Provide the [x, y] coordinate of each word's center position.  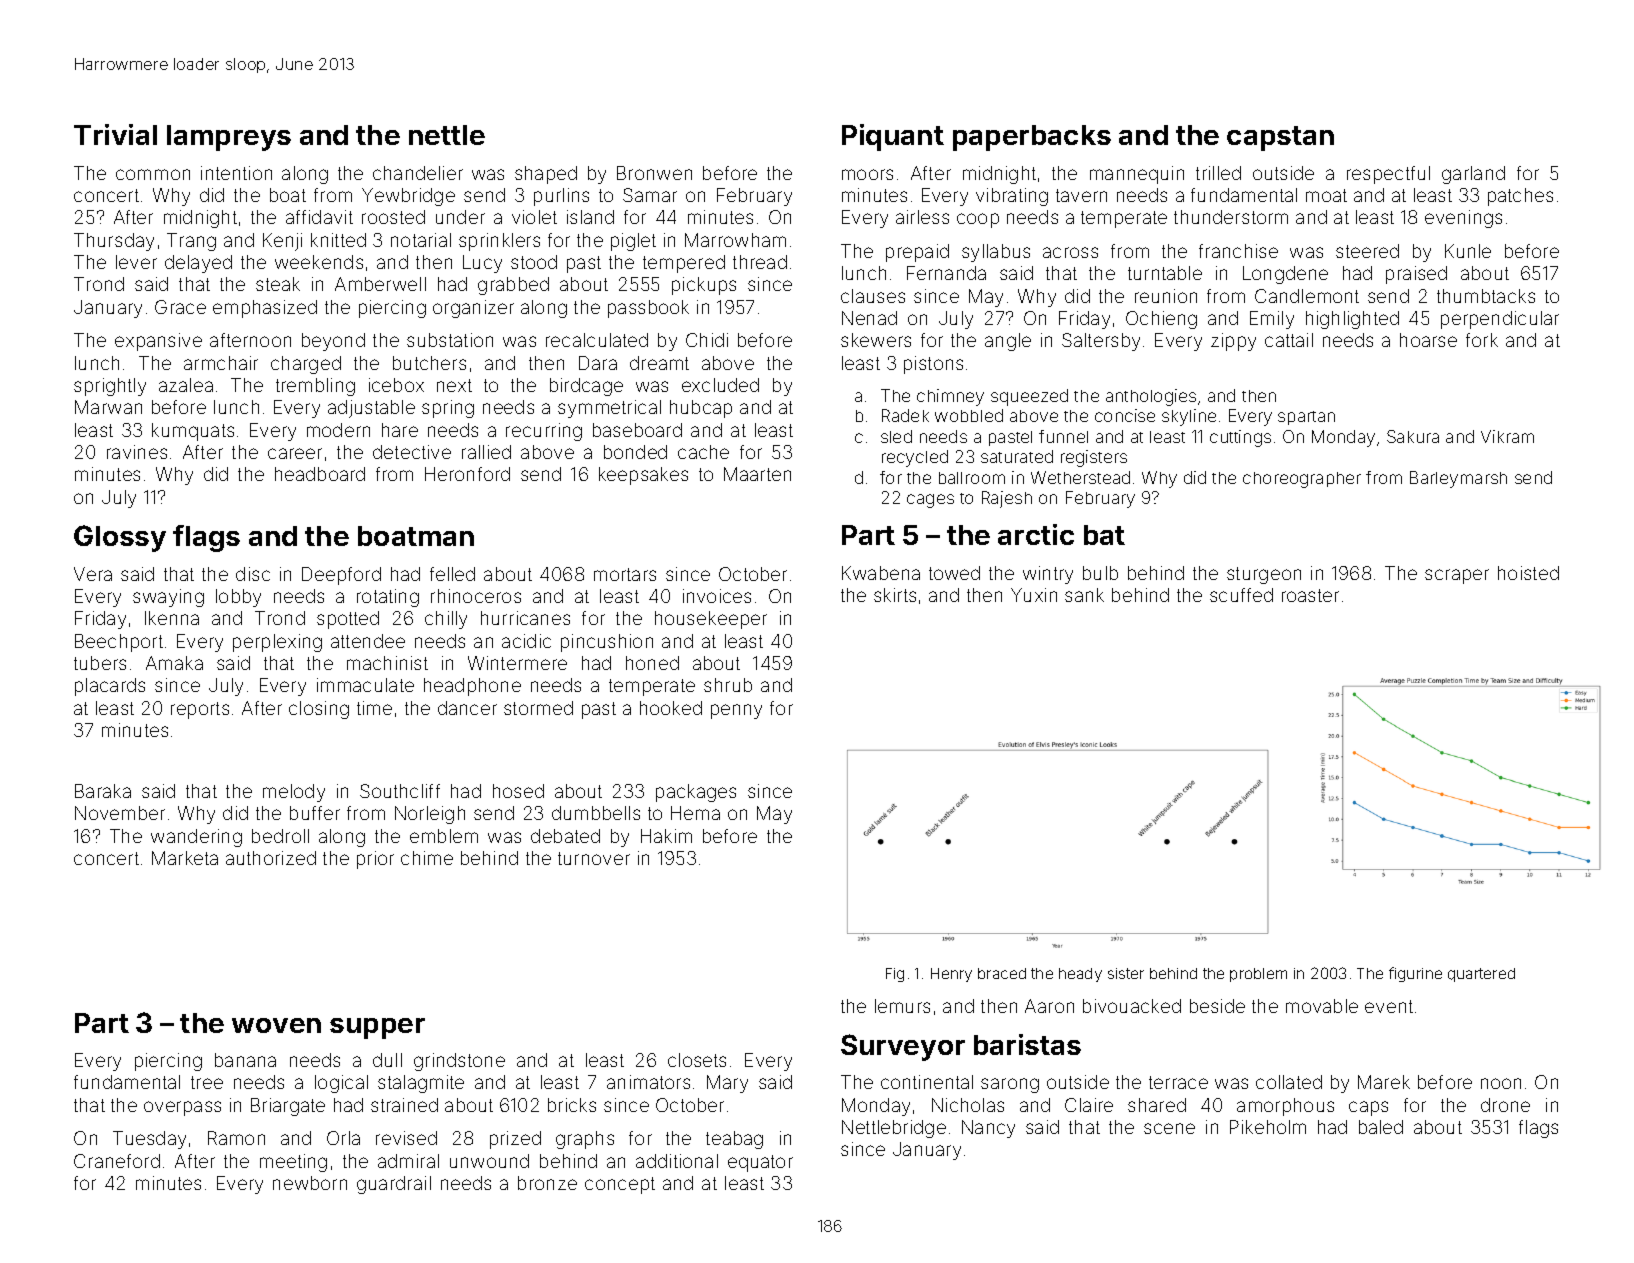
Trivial [115, 134]
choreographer [1302, 480]
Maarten [757, 474]
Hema [695, 813]
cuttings [1240, 438]
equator [760, 1163]
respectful [1388, 175]
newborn [310, 1183]
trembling [315, 387]
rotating [388, 598]
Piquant [893, 137]
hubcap [701, 409]
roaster [1310, 595]
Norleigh [430, 815]
